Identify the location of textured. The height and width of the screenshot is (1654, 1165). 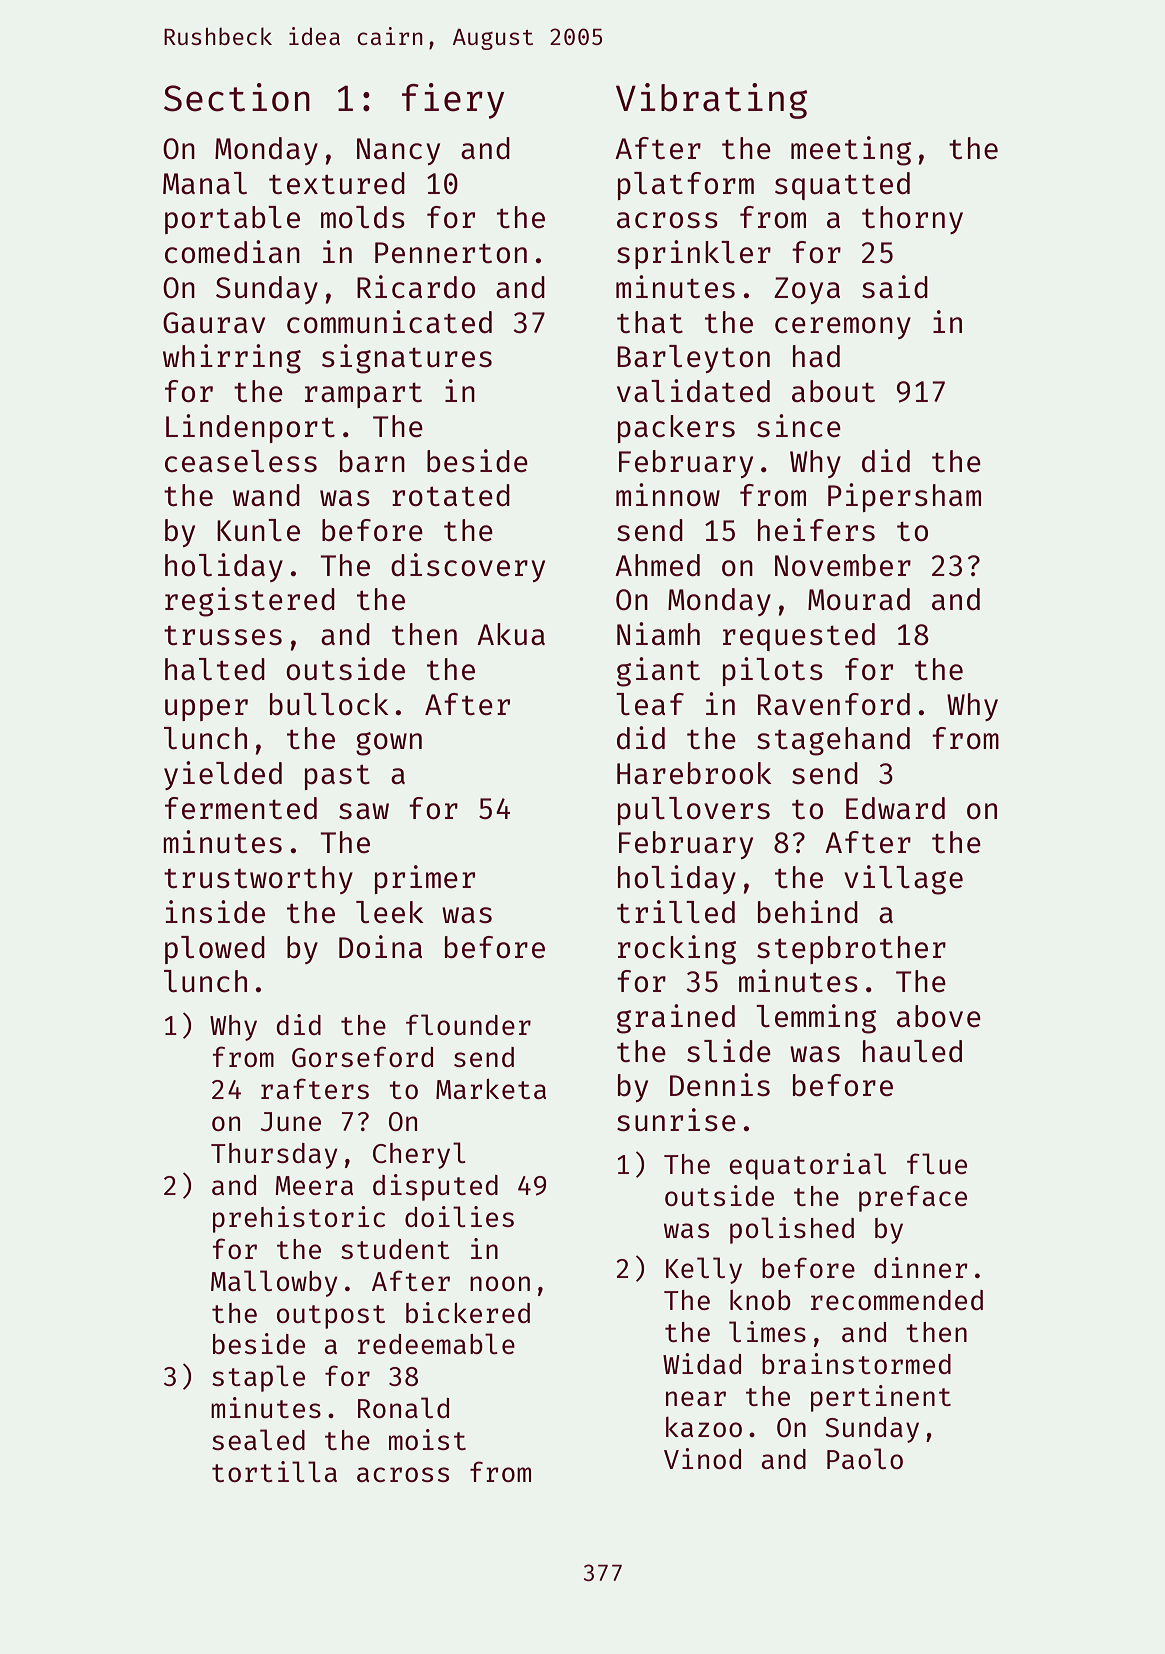
(337, 183).
